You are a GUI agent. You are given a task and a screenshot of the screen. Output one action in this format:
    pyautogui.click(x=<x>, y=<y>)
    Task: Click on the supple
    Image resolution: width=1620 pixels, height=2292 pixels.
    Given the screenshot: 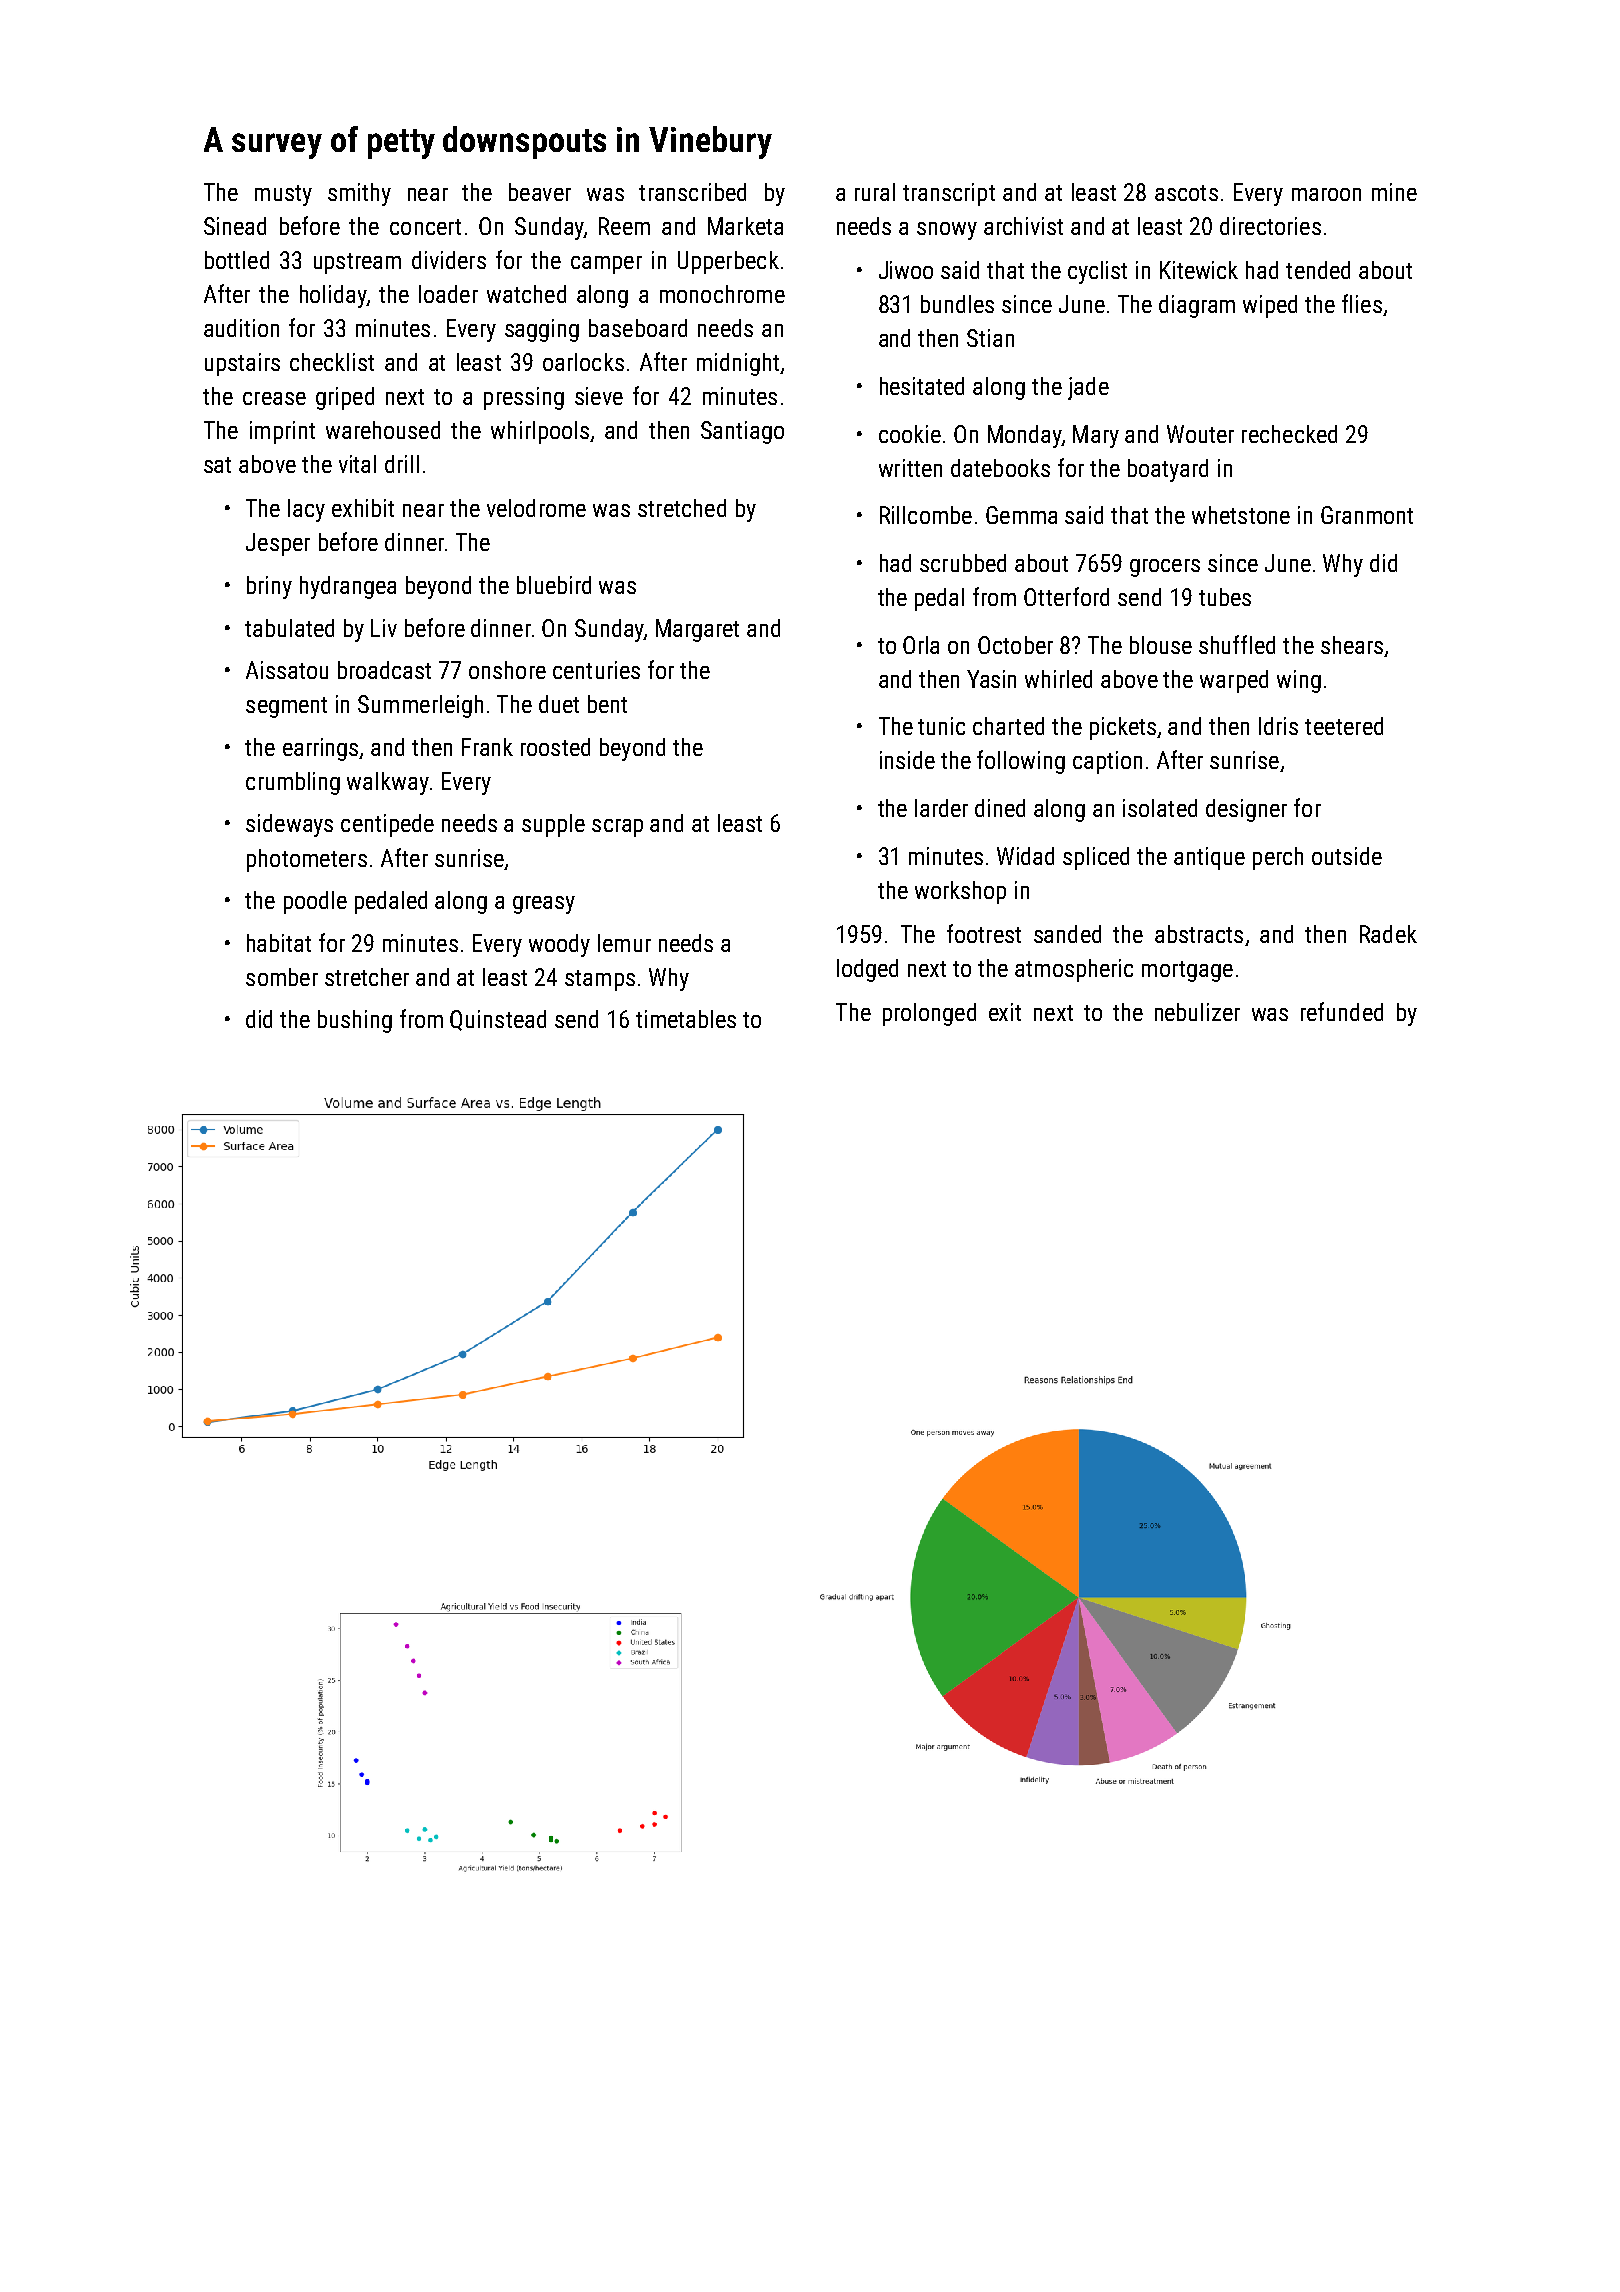 What is the action you would take?
    pyautogui.click(x=553, y=825)
